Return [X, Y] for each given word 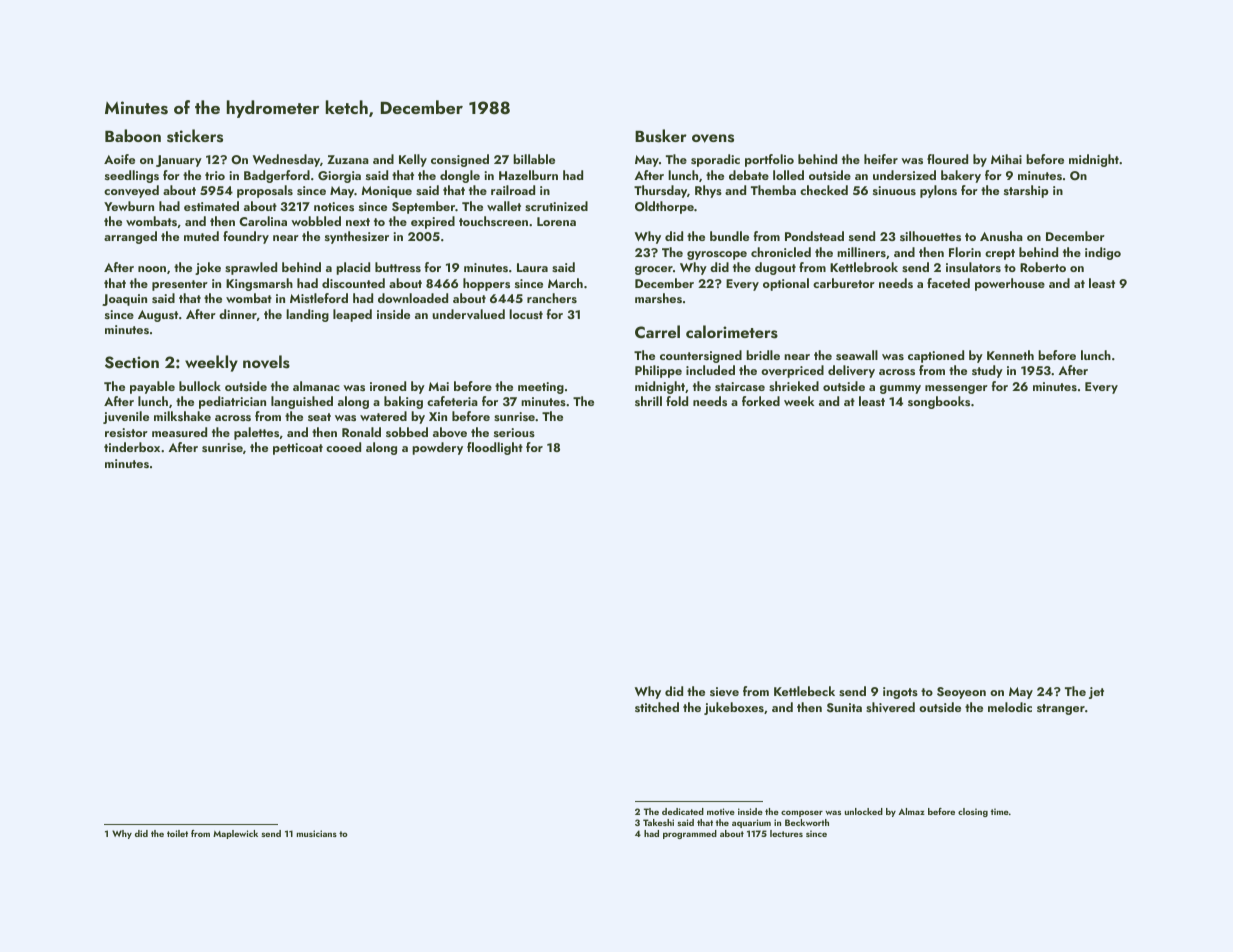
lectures [786, 833]
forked [761, 401]
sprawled [251, 268]
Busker [661, 136]
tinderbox [132, 447]
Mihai [1006, 159]
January [179, 161]
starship [1026, 191]
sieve [724, 691]
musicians [317, 833]
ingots [900, 693]
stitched [657, 707]
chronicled [781, 252]
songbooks [939, 402]
